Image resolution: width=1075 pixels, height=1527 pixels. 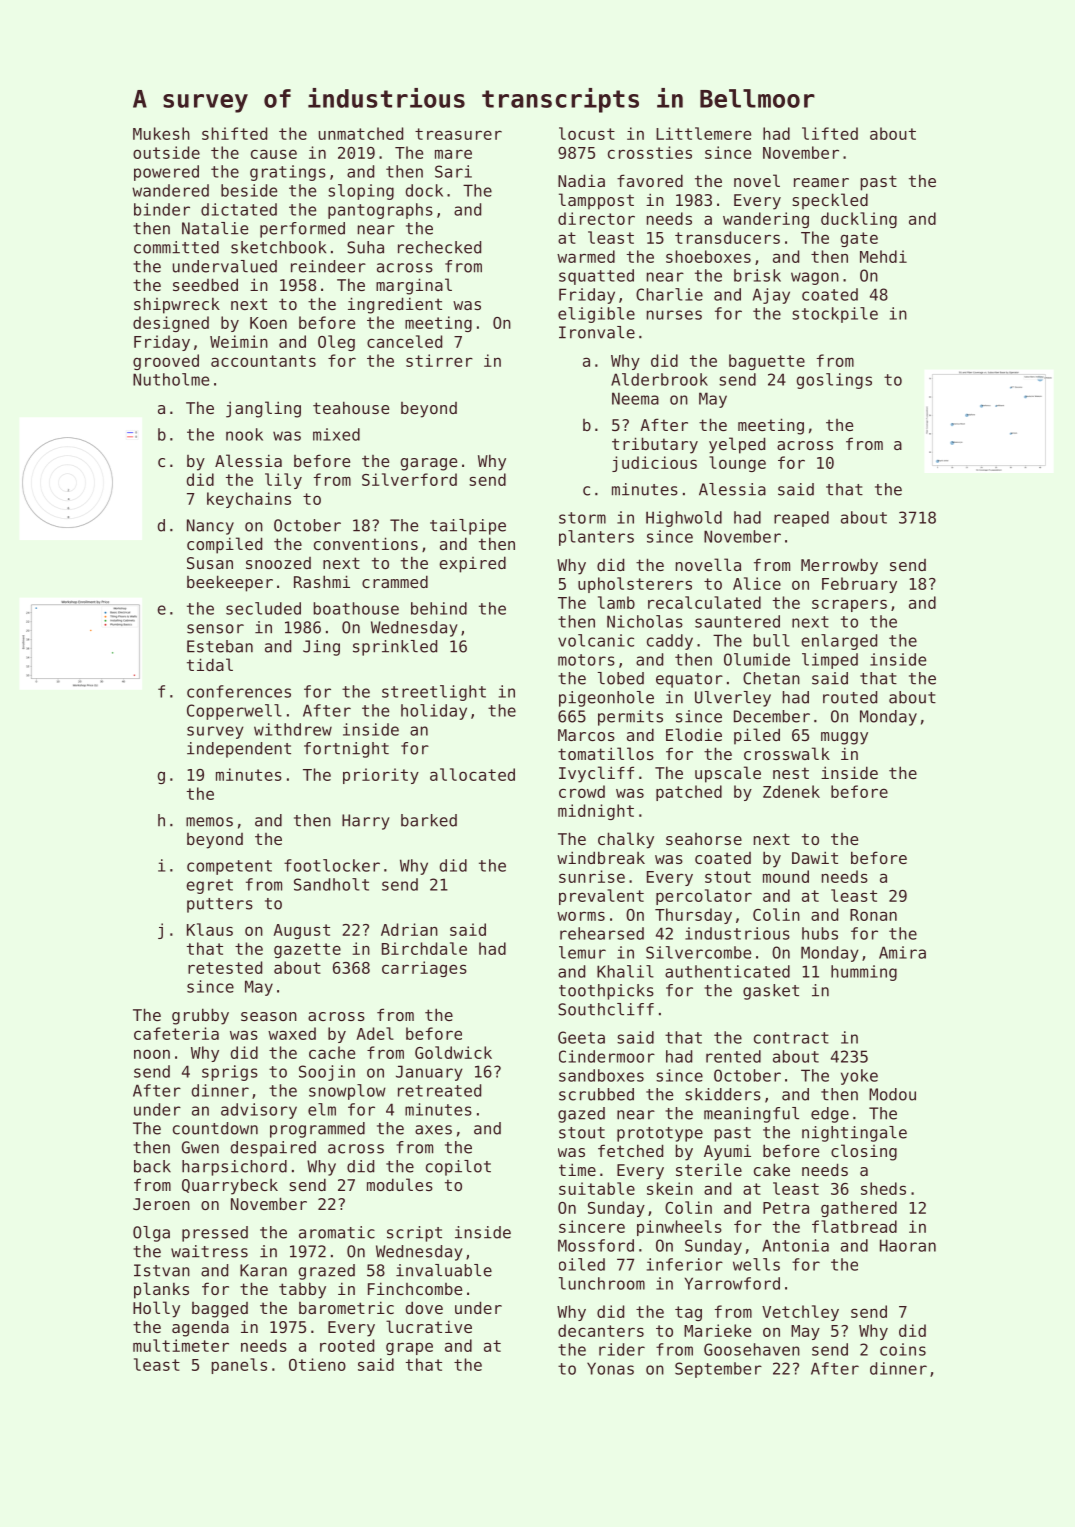 I want to click on goslings, so click(x=834, y=381).
